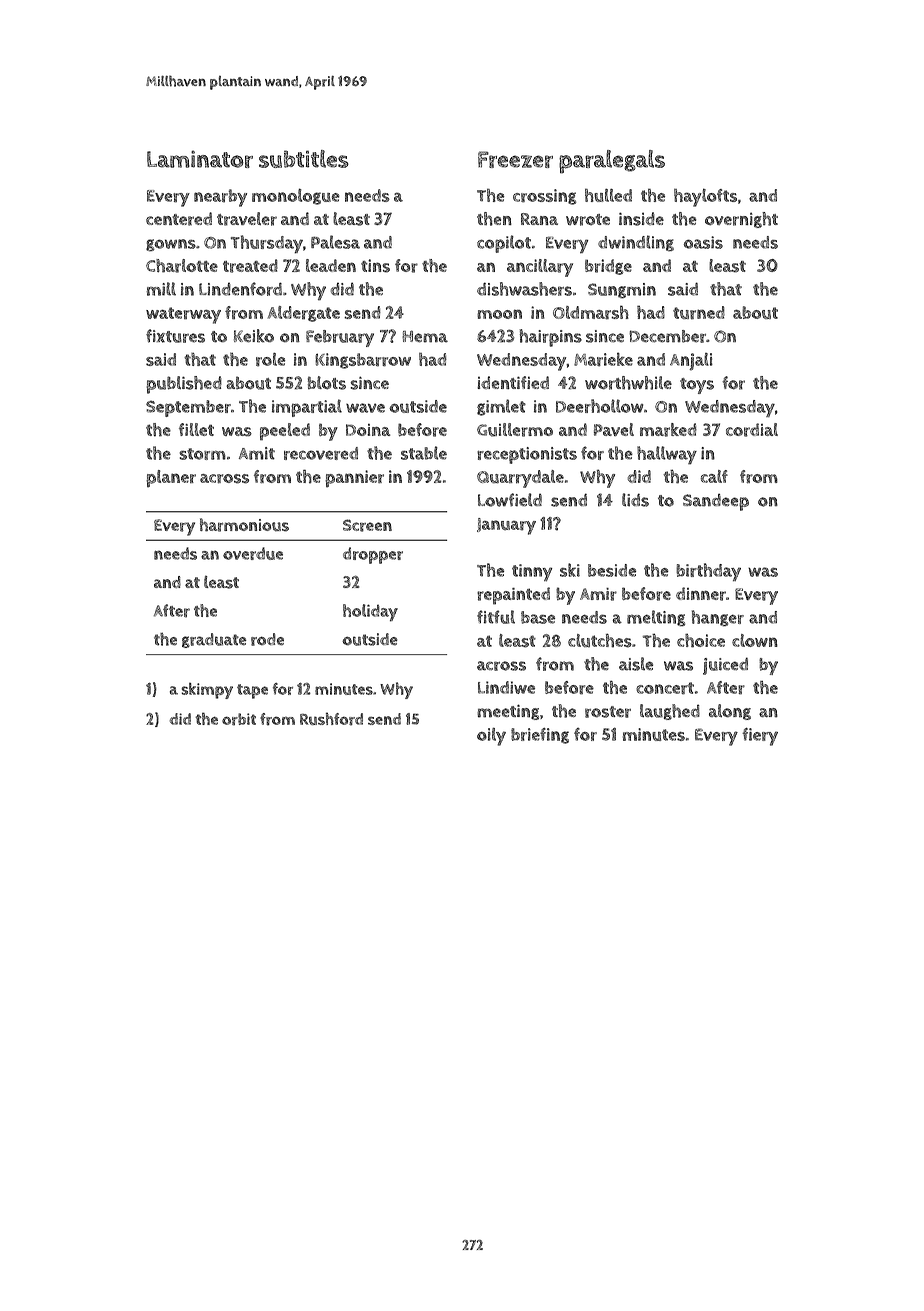 This page has width=924, height=1311. Describe the element at coordinates (179, 219) in the page. I see `centered` at that location.
